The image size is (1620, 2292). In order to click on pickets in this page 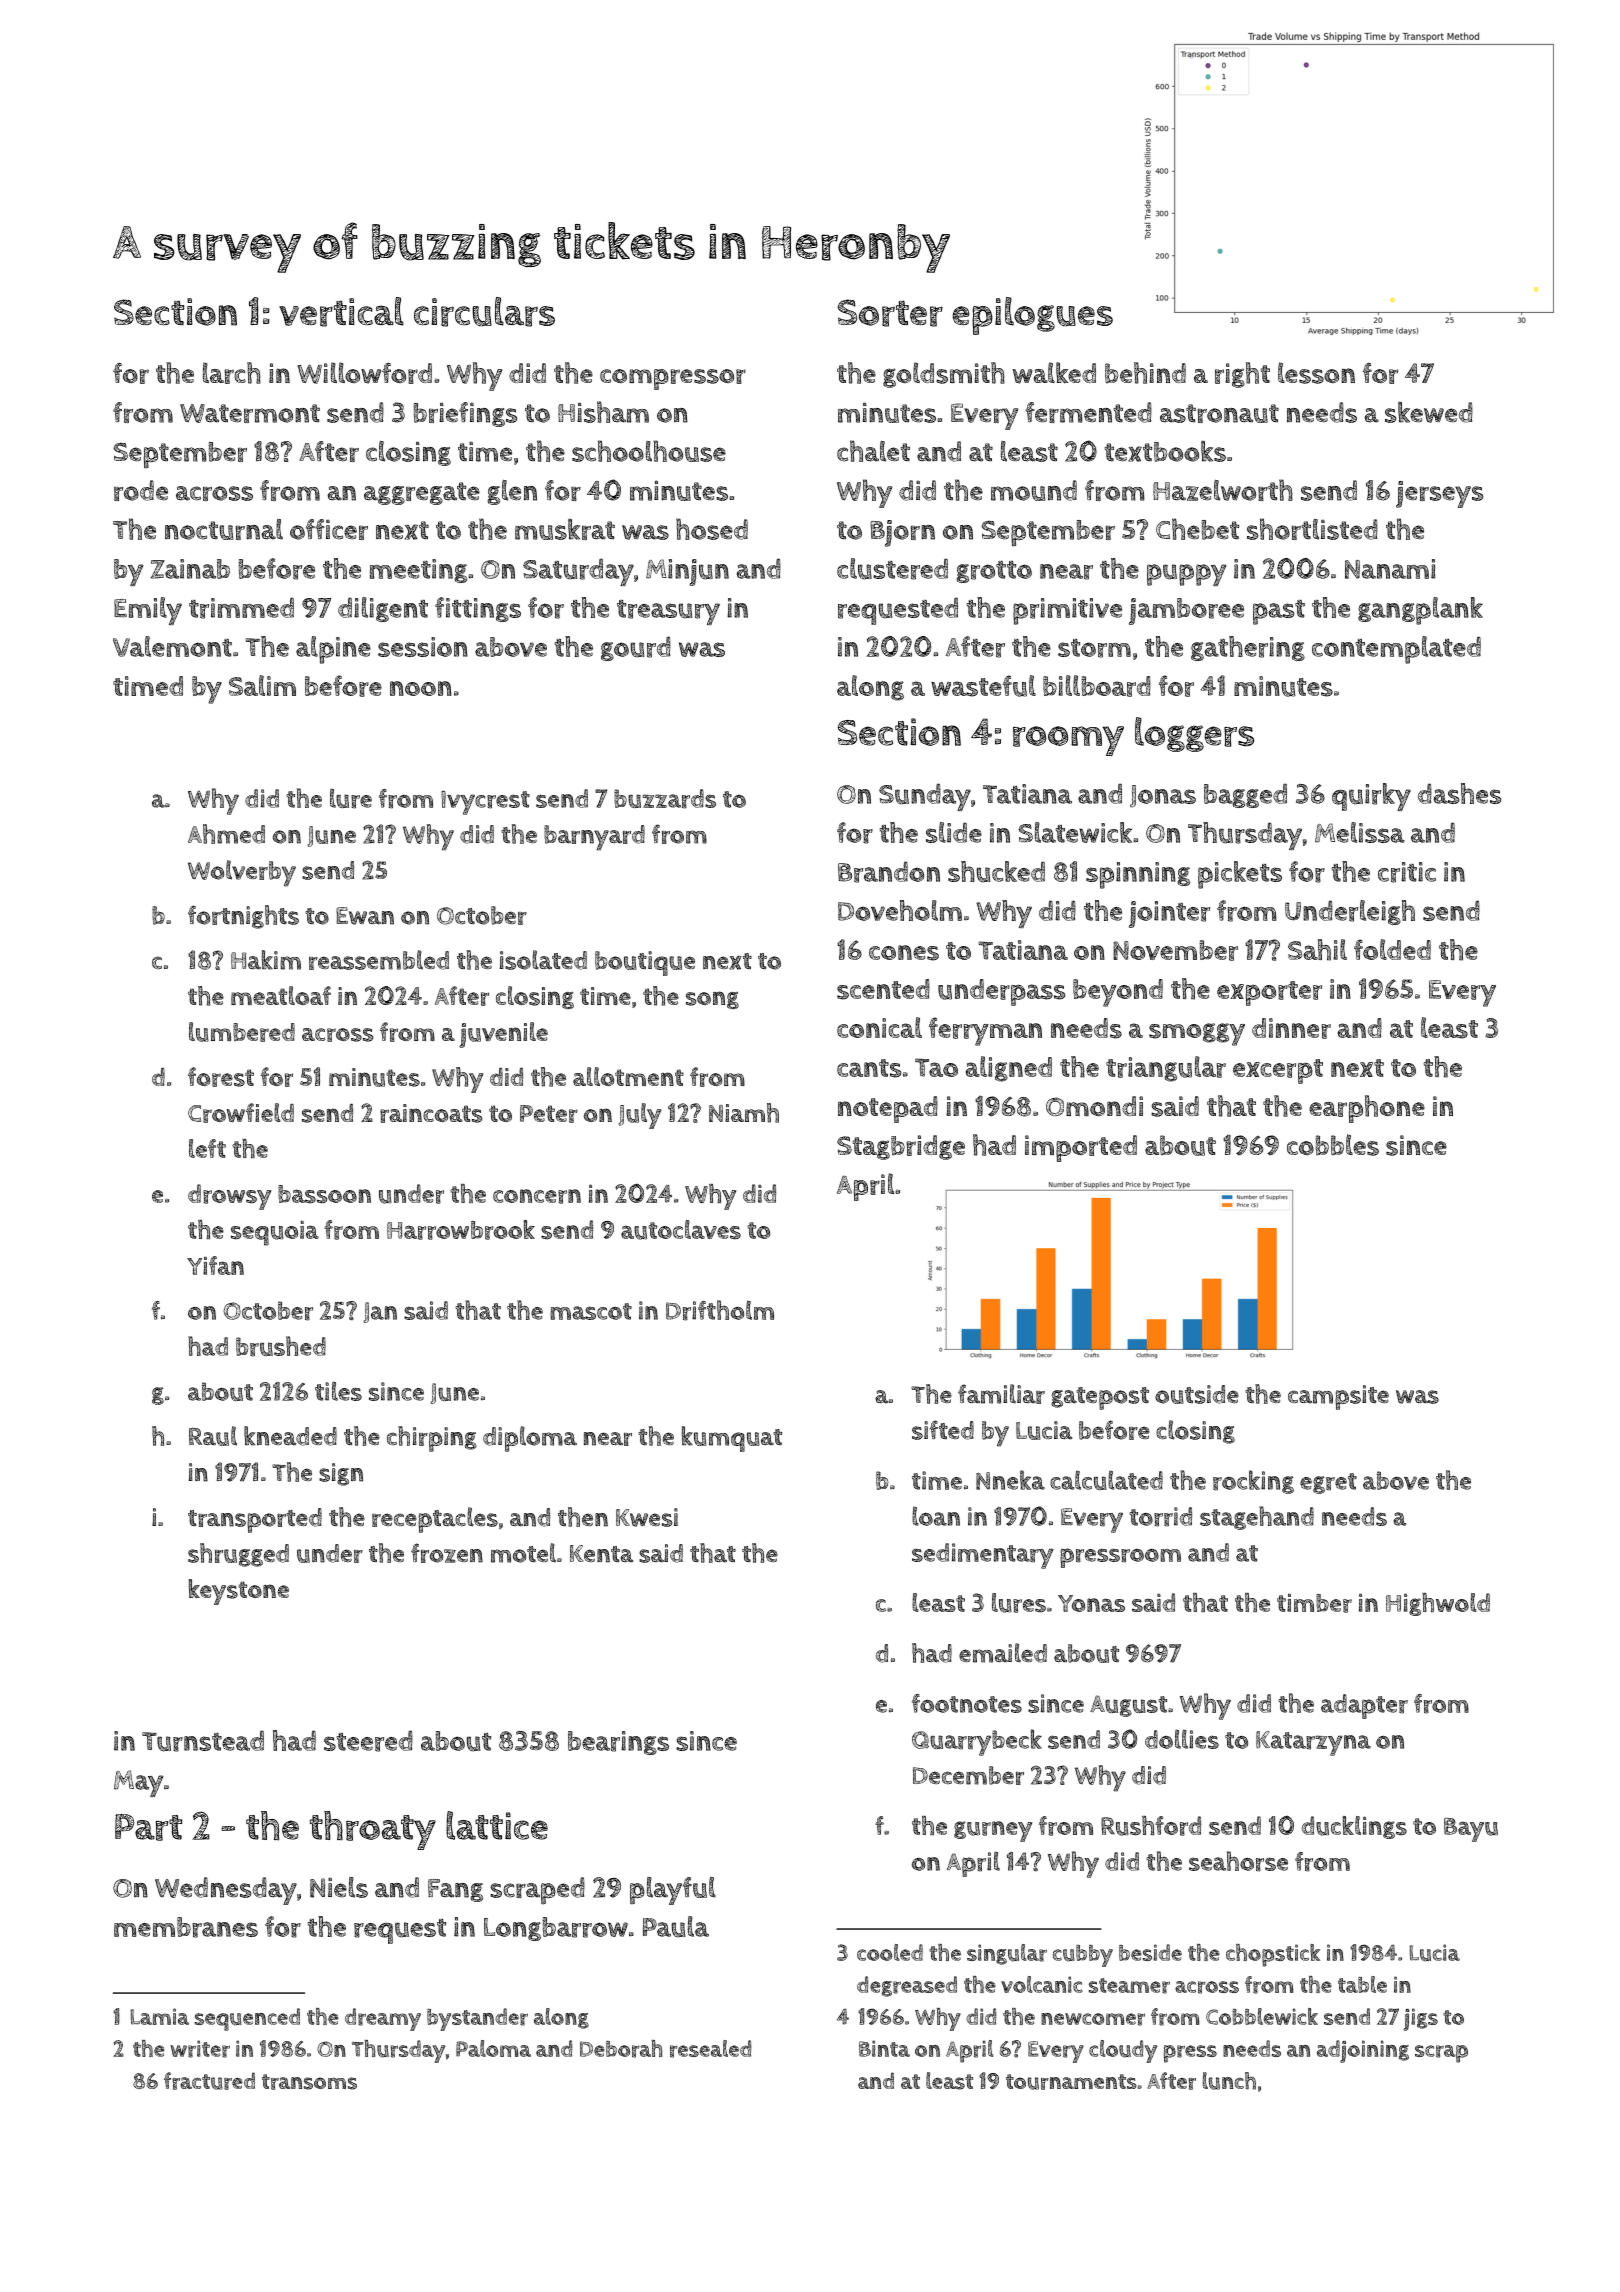, I will do `click(1240, 875)`.
